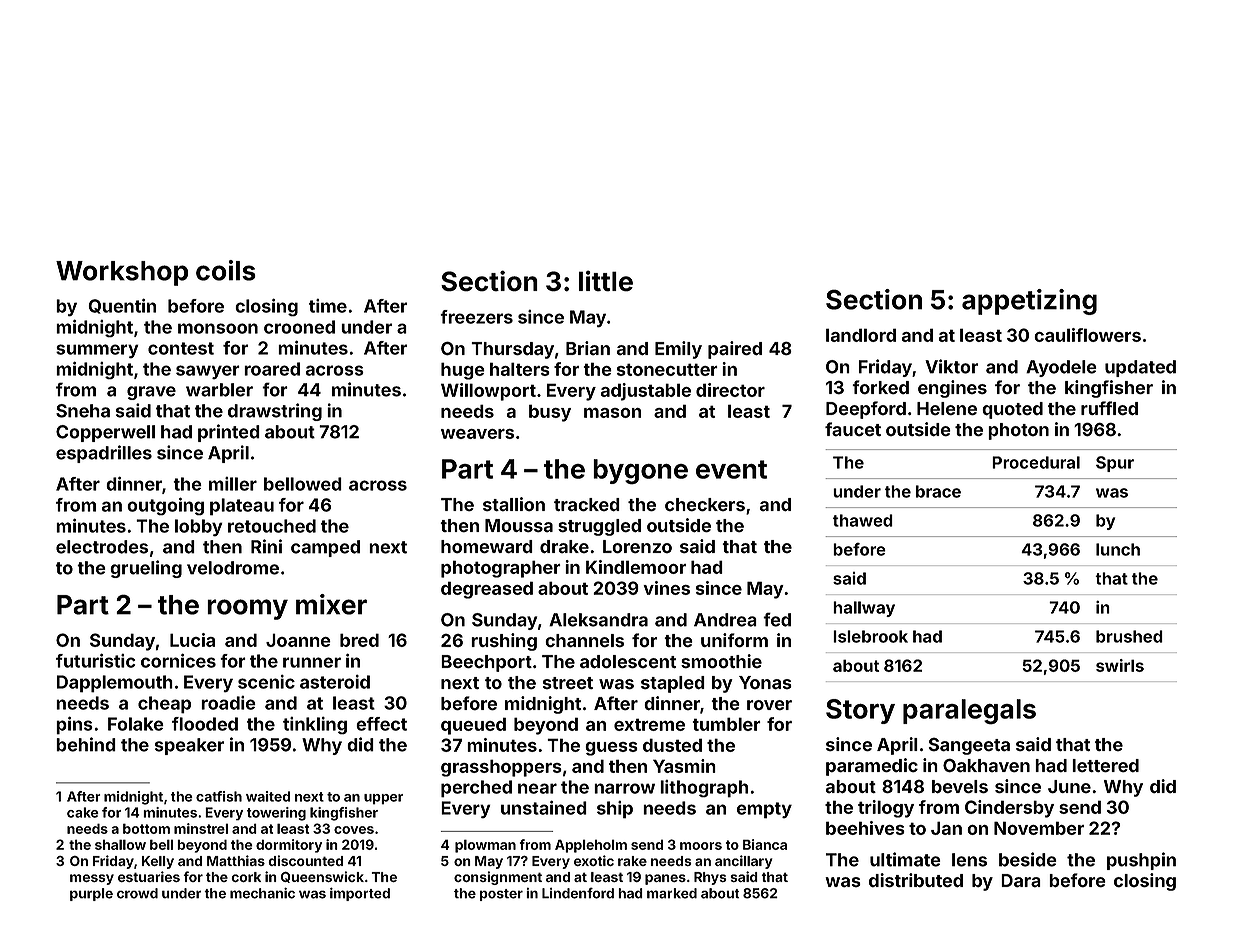 Image resolution: width=1233 pixels, height=952 pixels. Describe the element at coordinates (678, 350) in the document. I see `Emily` at that location.
